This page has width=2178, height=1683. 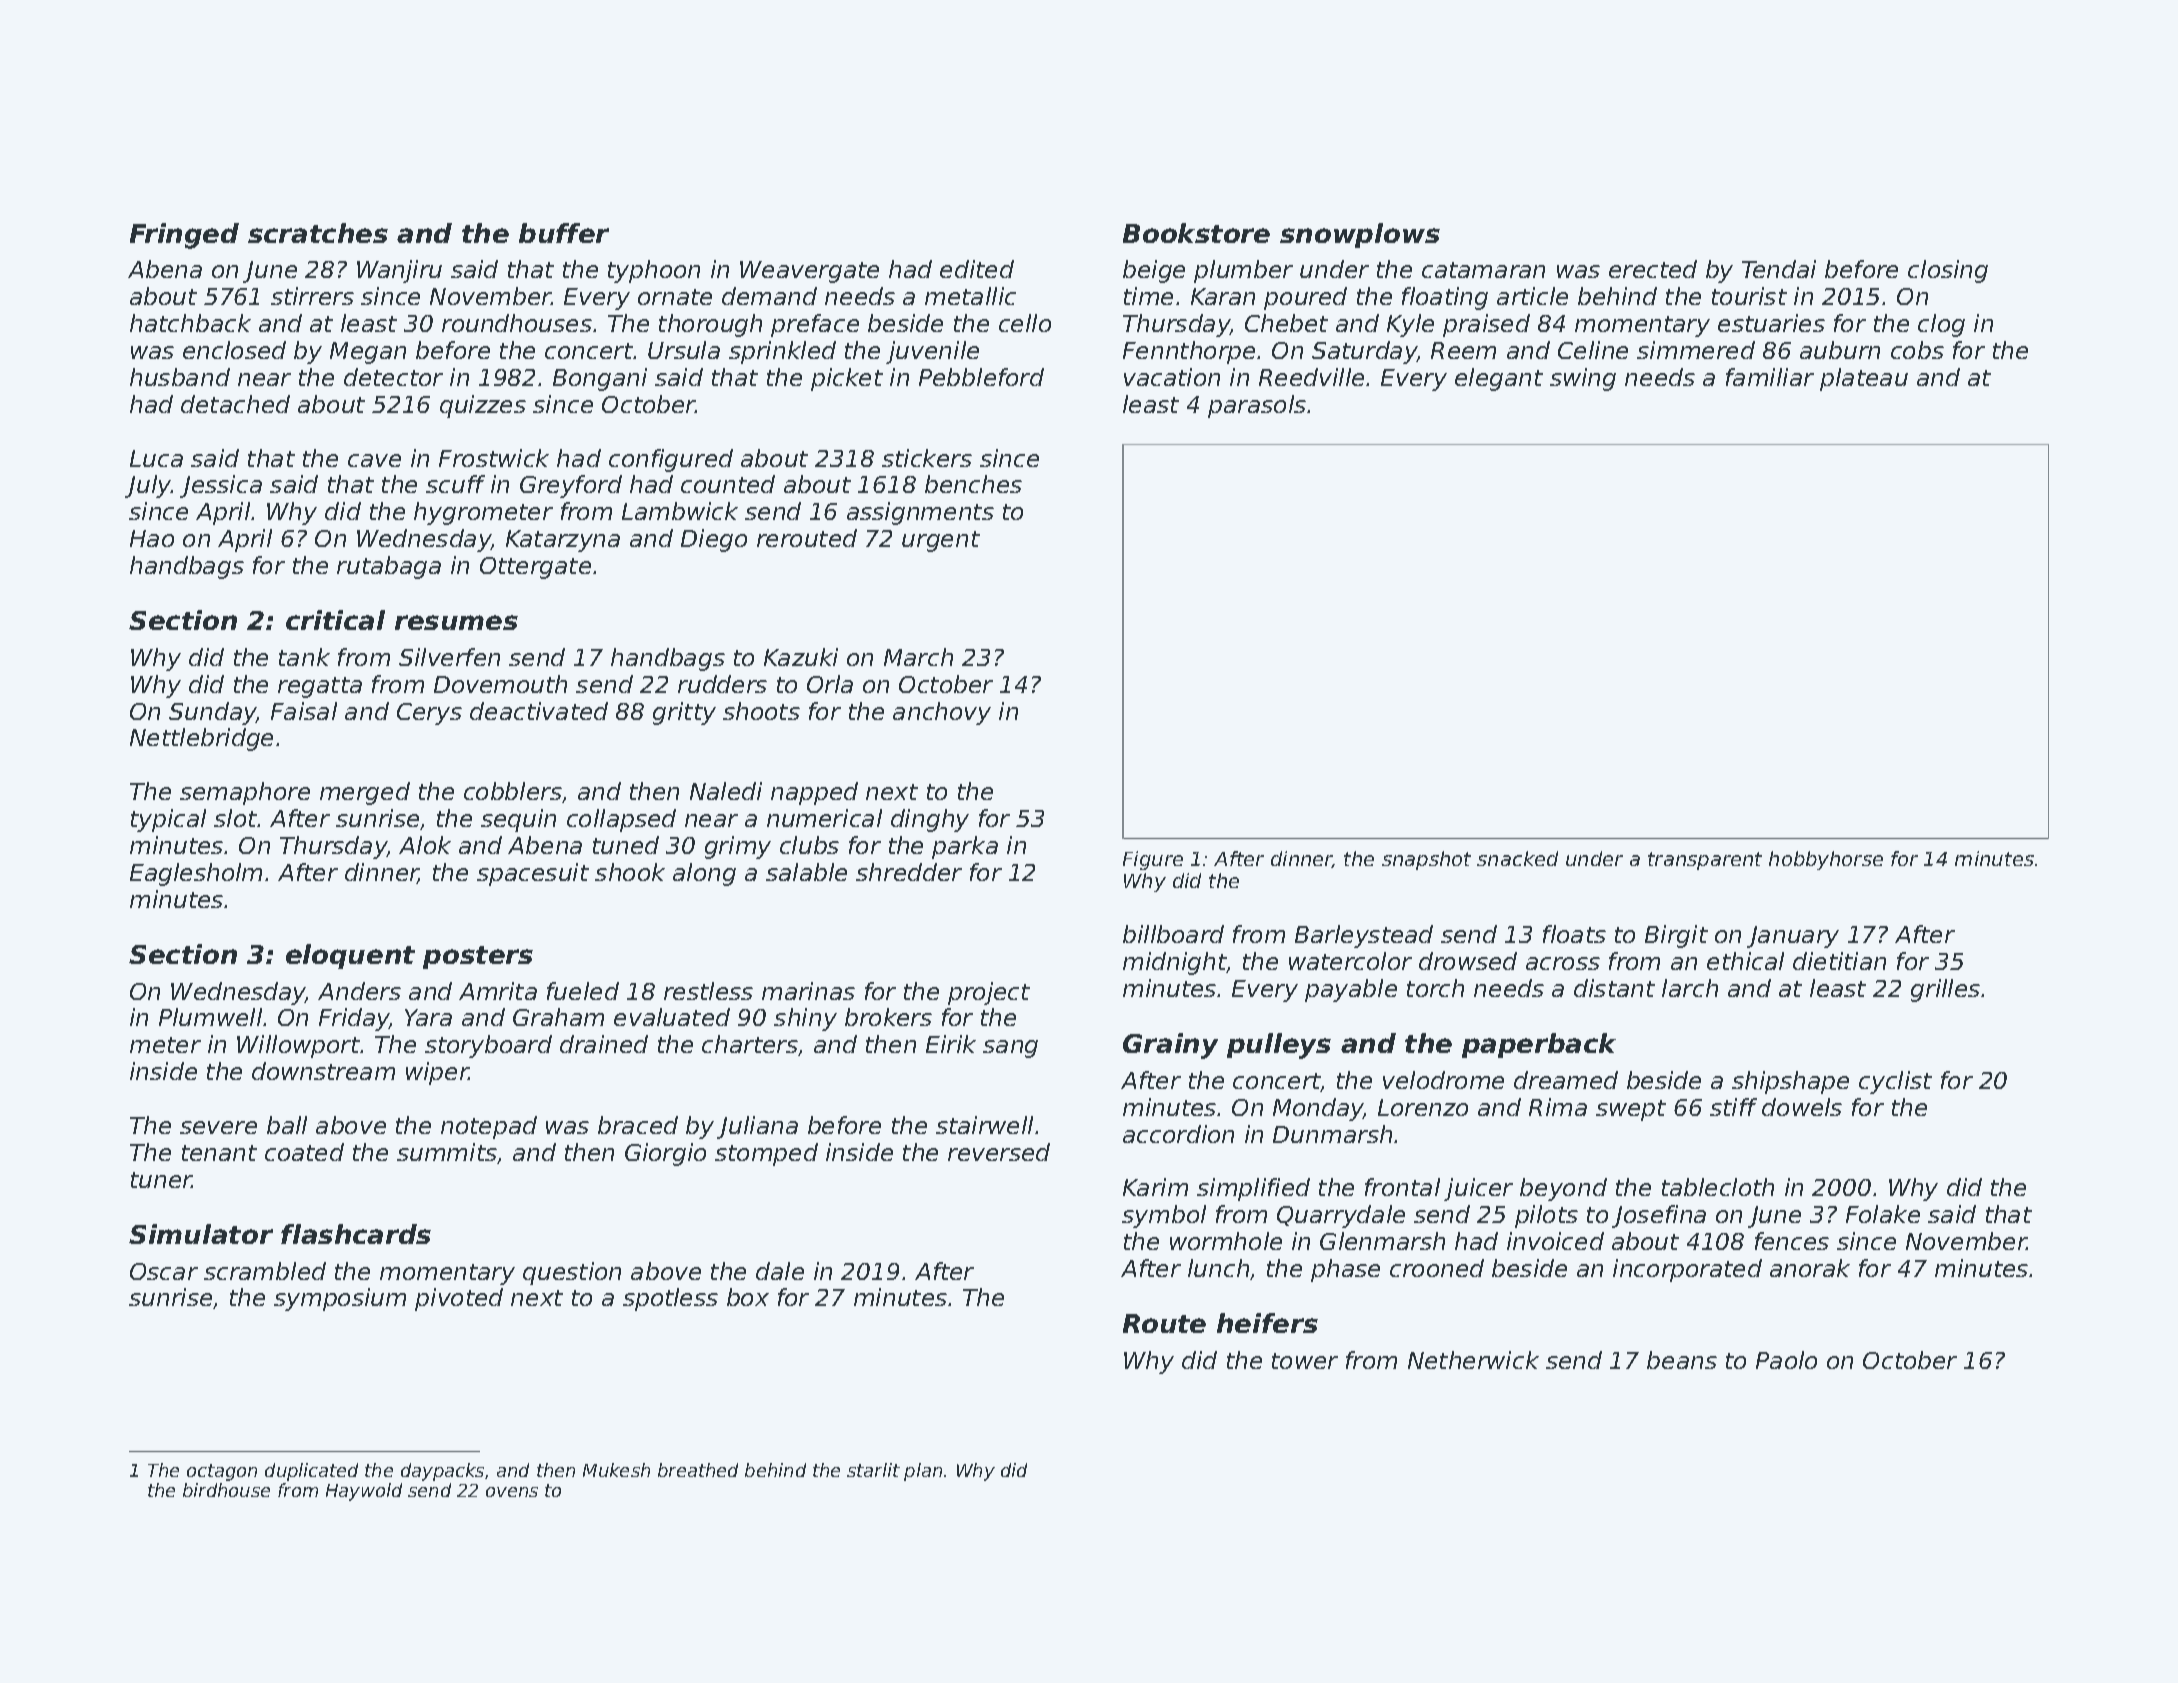 I want to click on closing, so click(x=1948, y=271).
